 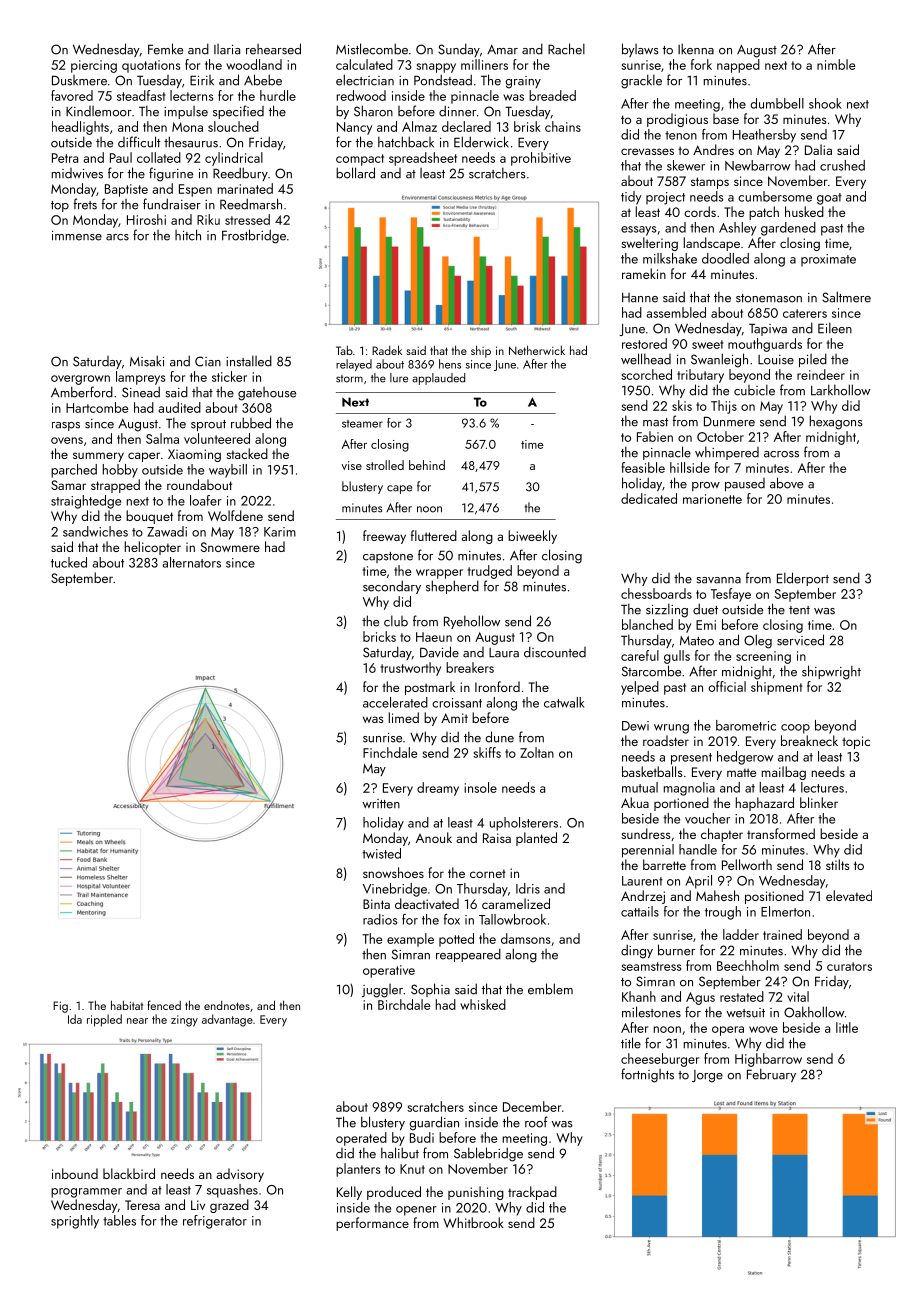 I want to click on performance, so click(x=372, y=1224).
